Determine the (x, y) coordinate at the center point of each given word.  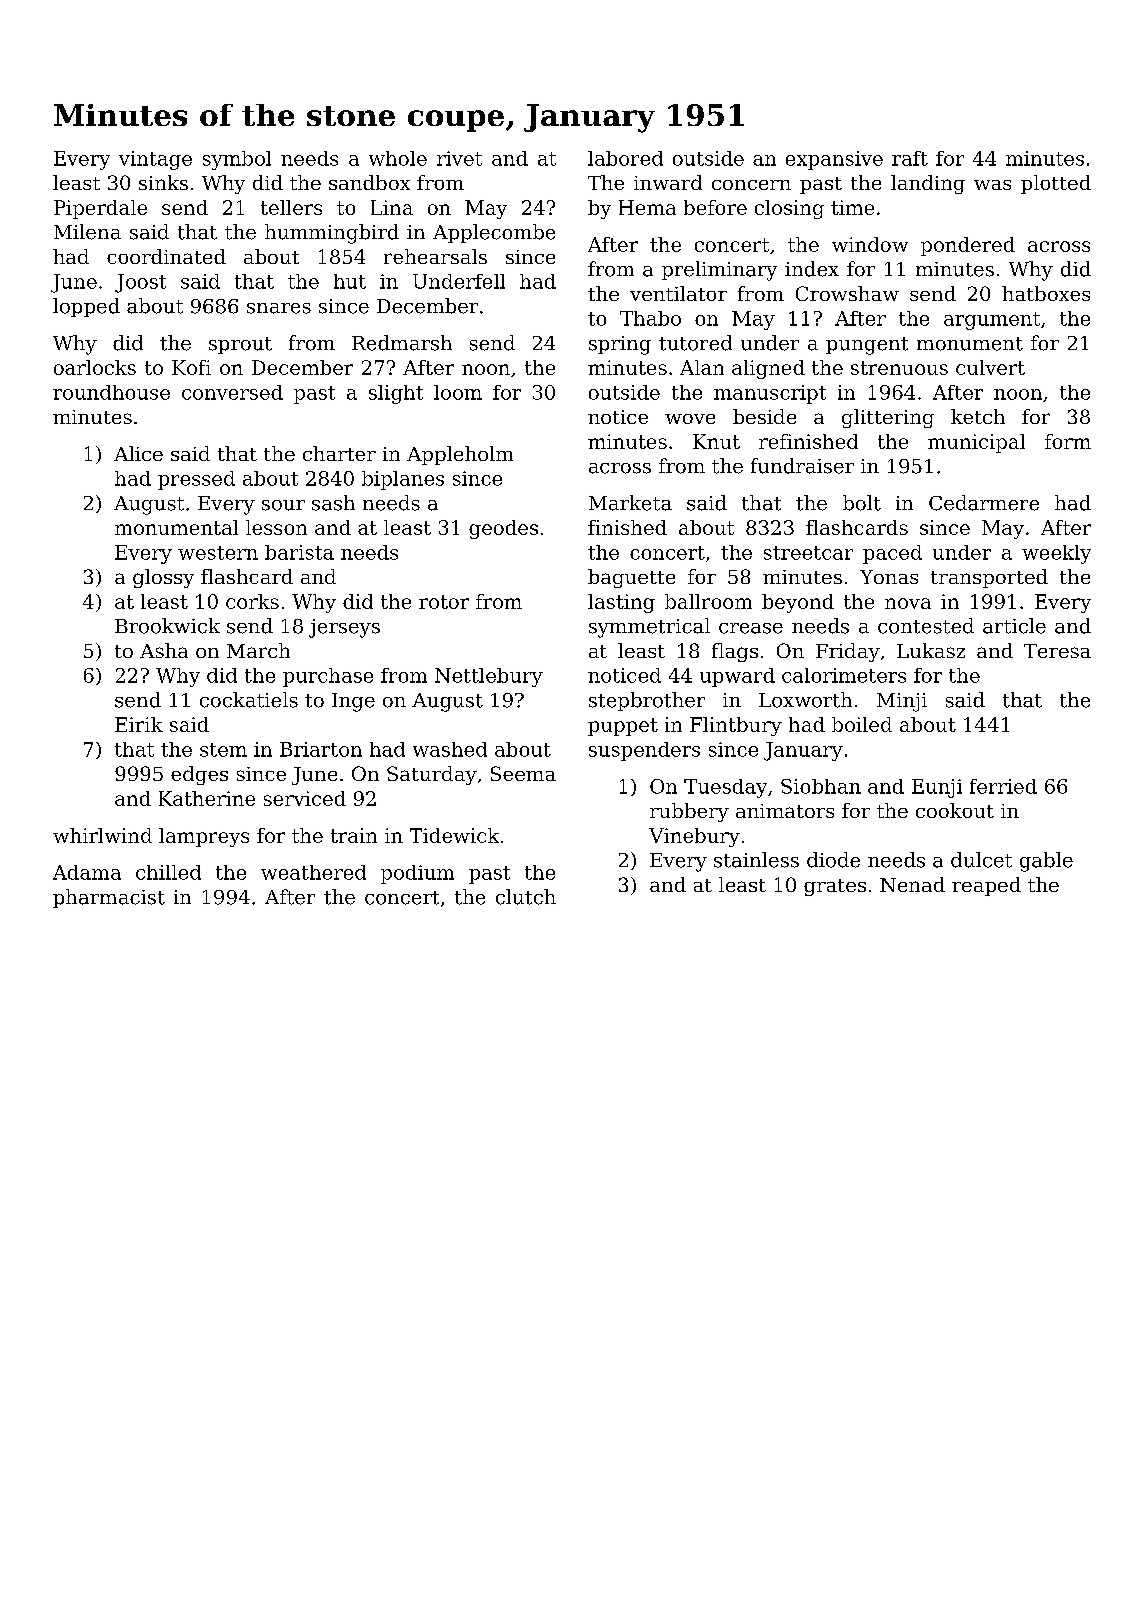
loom (458, 392)
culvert (990, 367)
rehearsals (435, 256)
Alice (138, 453)
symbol (237, 160)
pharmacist (109, 898)
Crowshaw (847, 293)
